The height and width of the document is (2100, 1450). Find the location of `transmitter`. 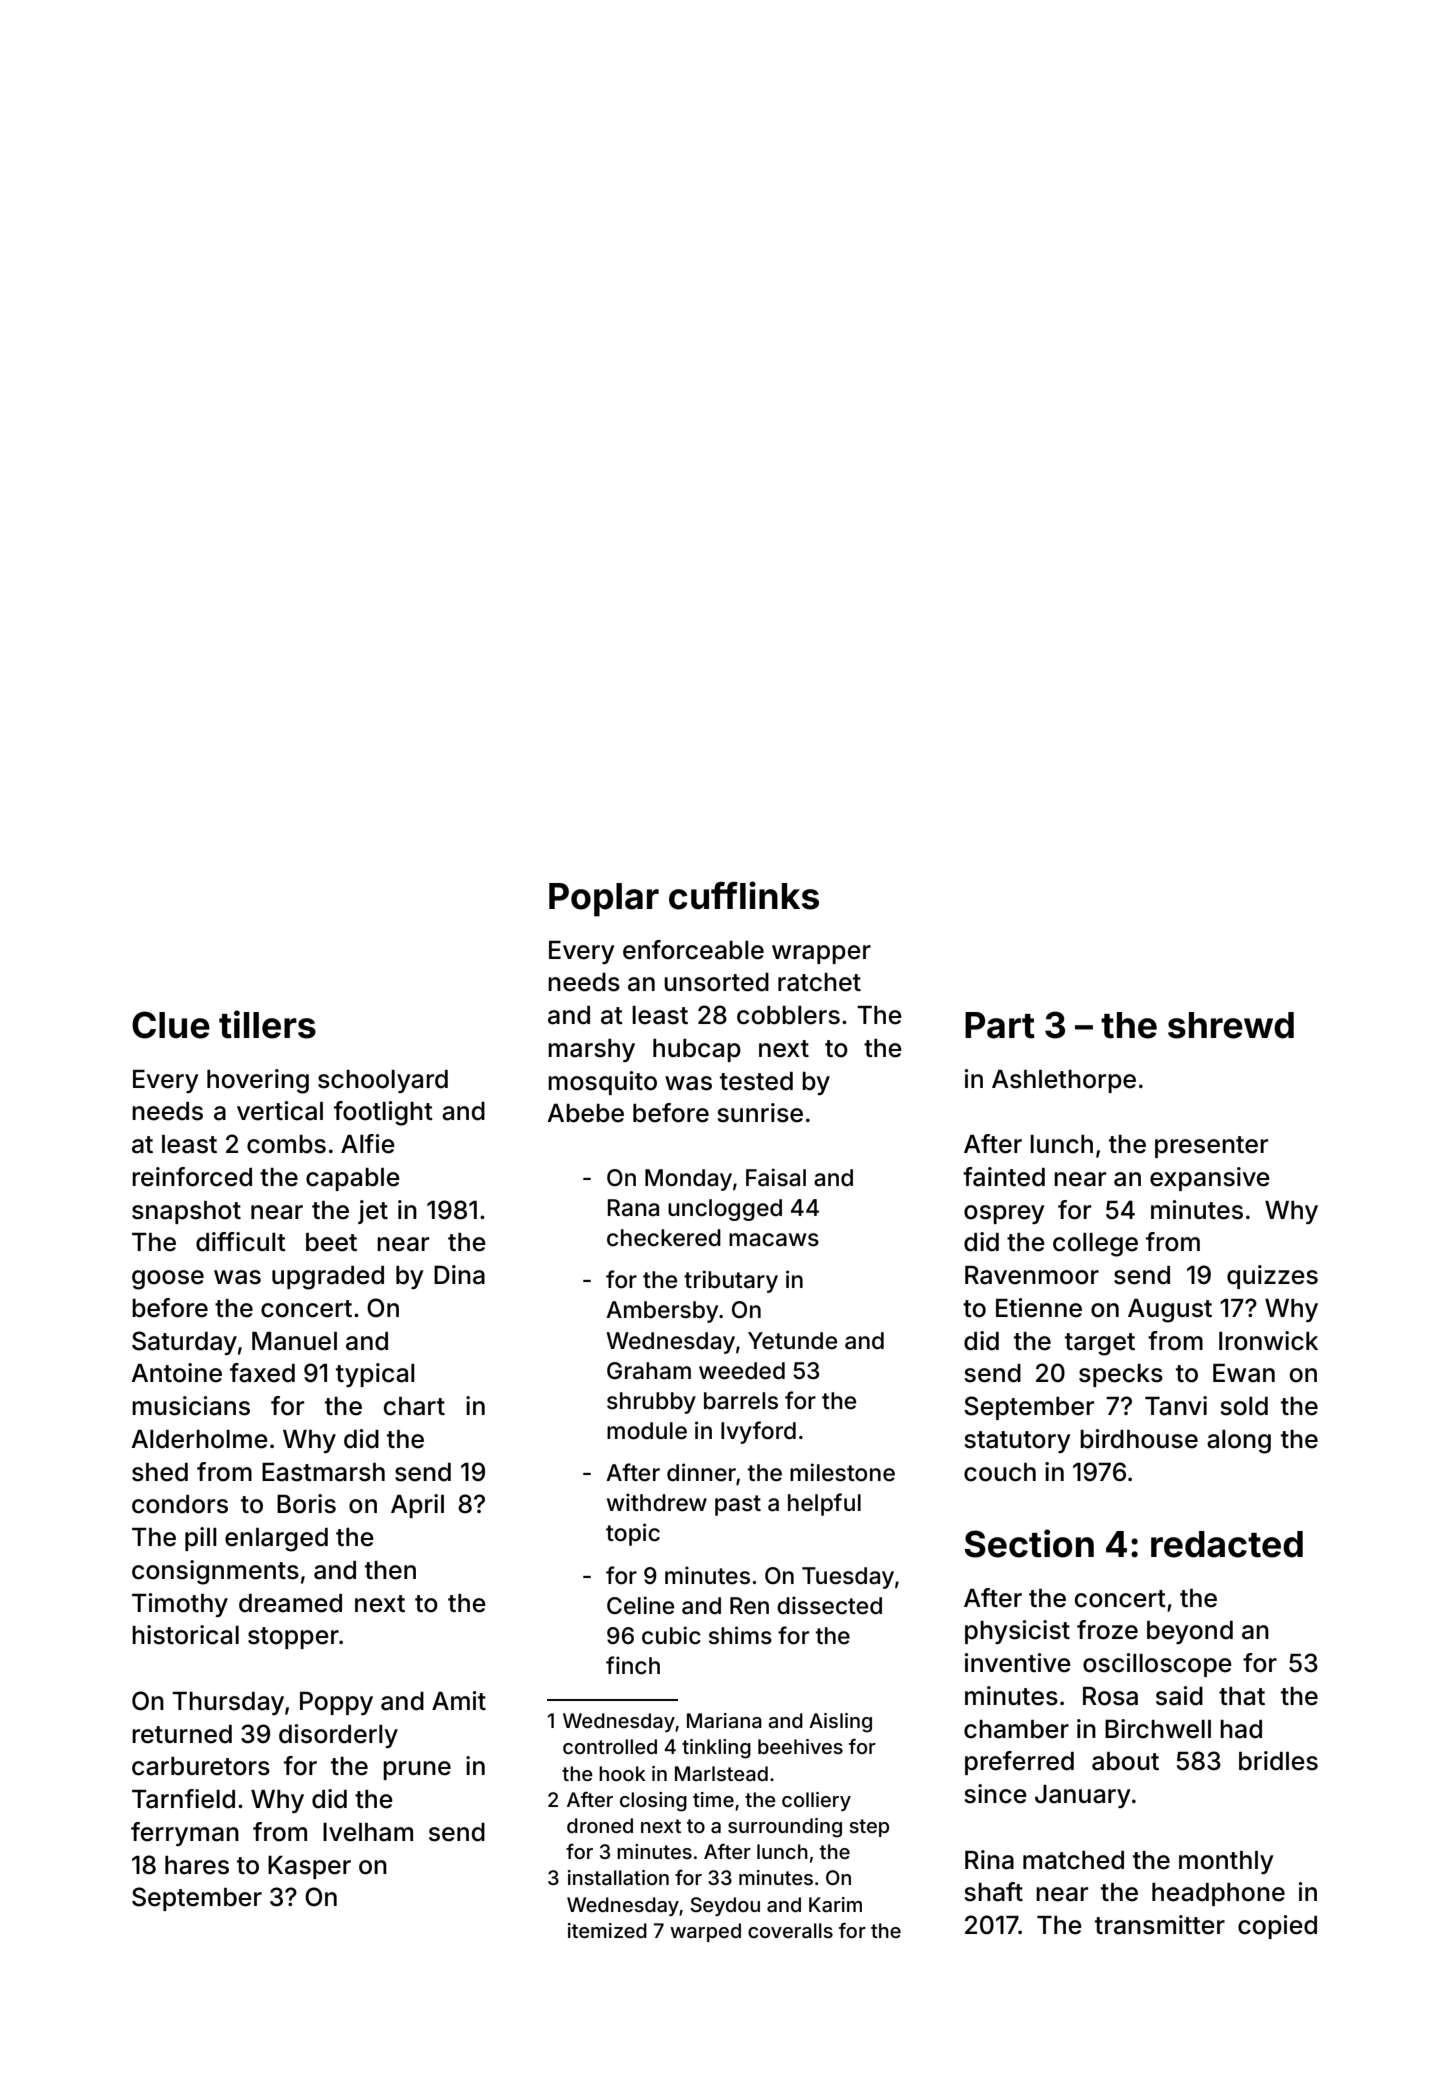

transmitter is located at coordinates (1160, 1925).
